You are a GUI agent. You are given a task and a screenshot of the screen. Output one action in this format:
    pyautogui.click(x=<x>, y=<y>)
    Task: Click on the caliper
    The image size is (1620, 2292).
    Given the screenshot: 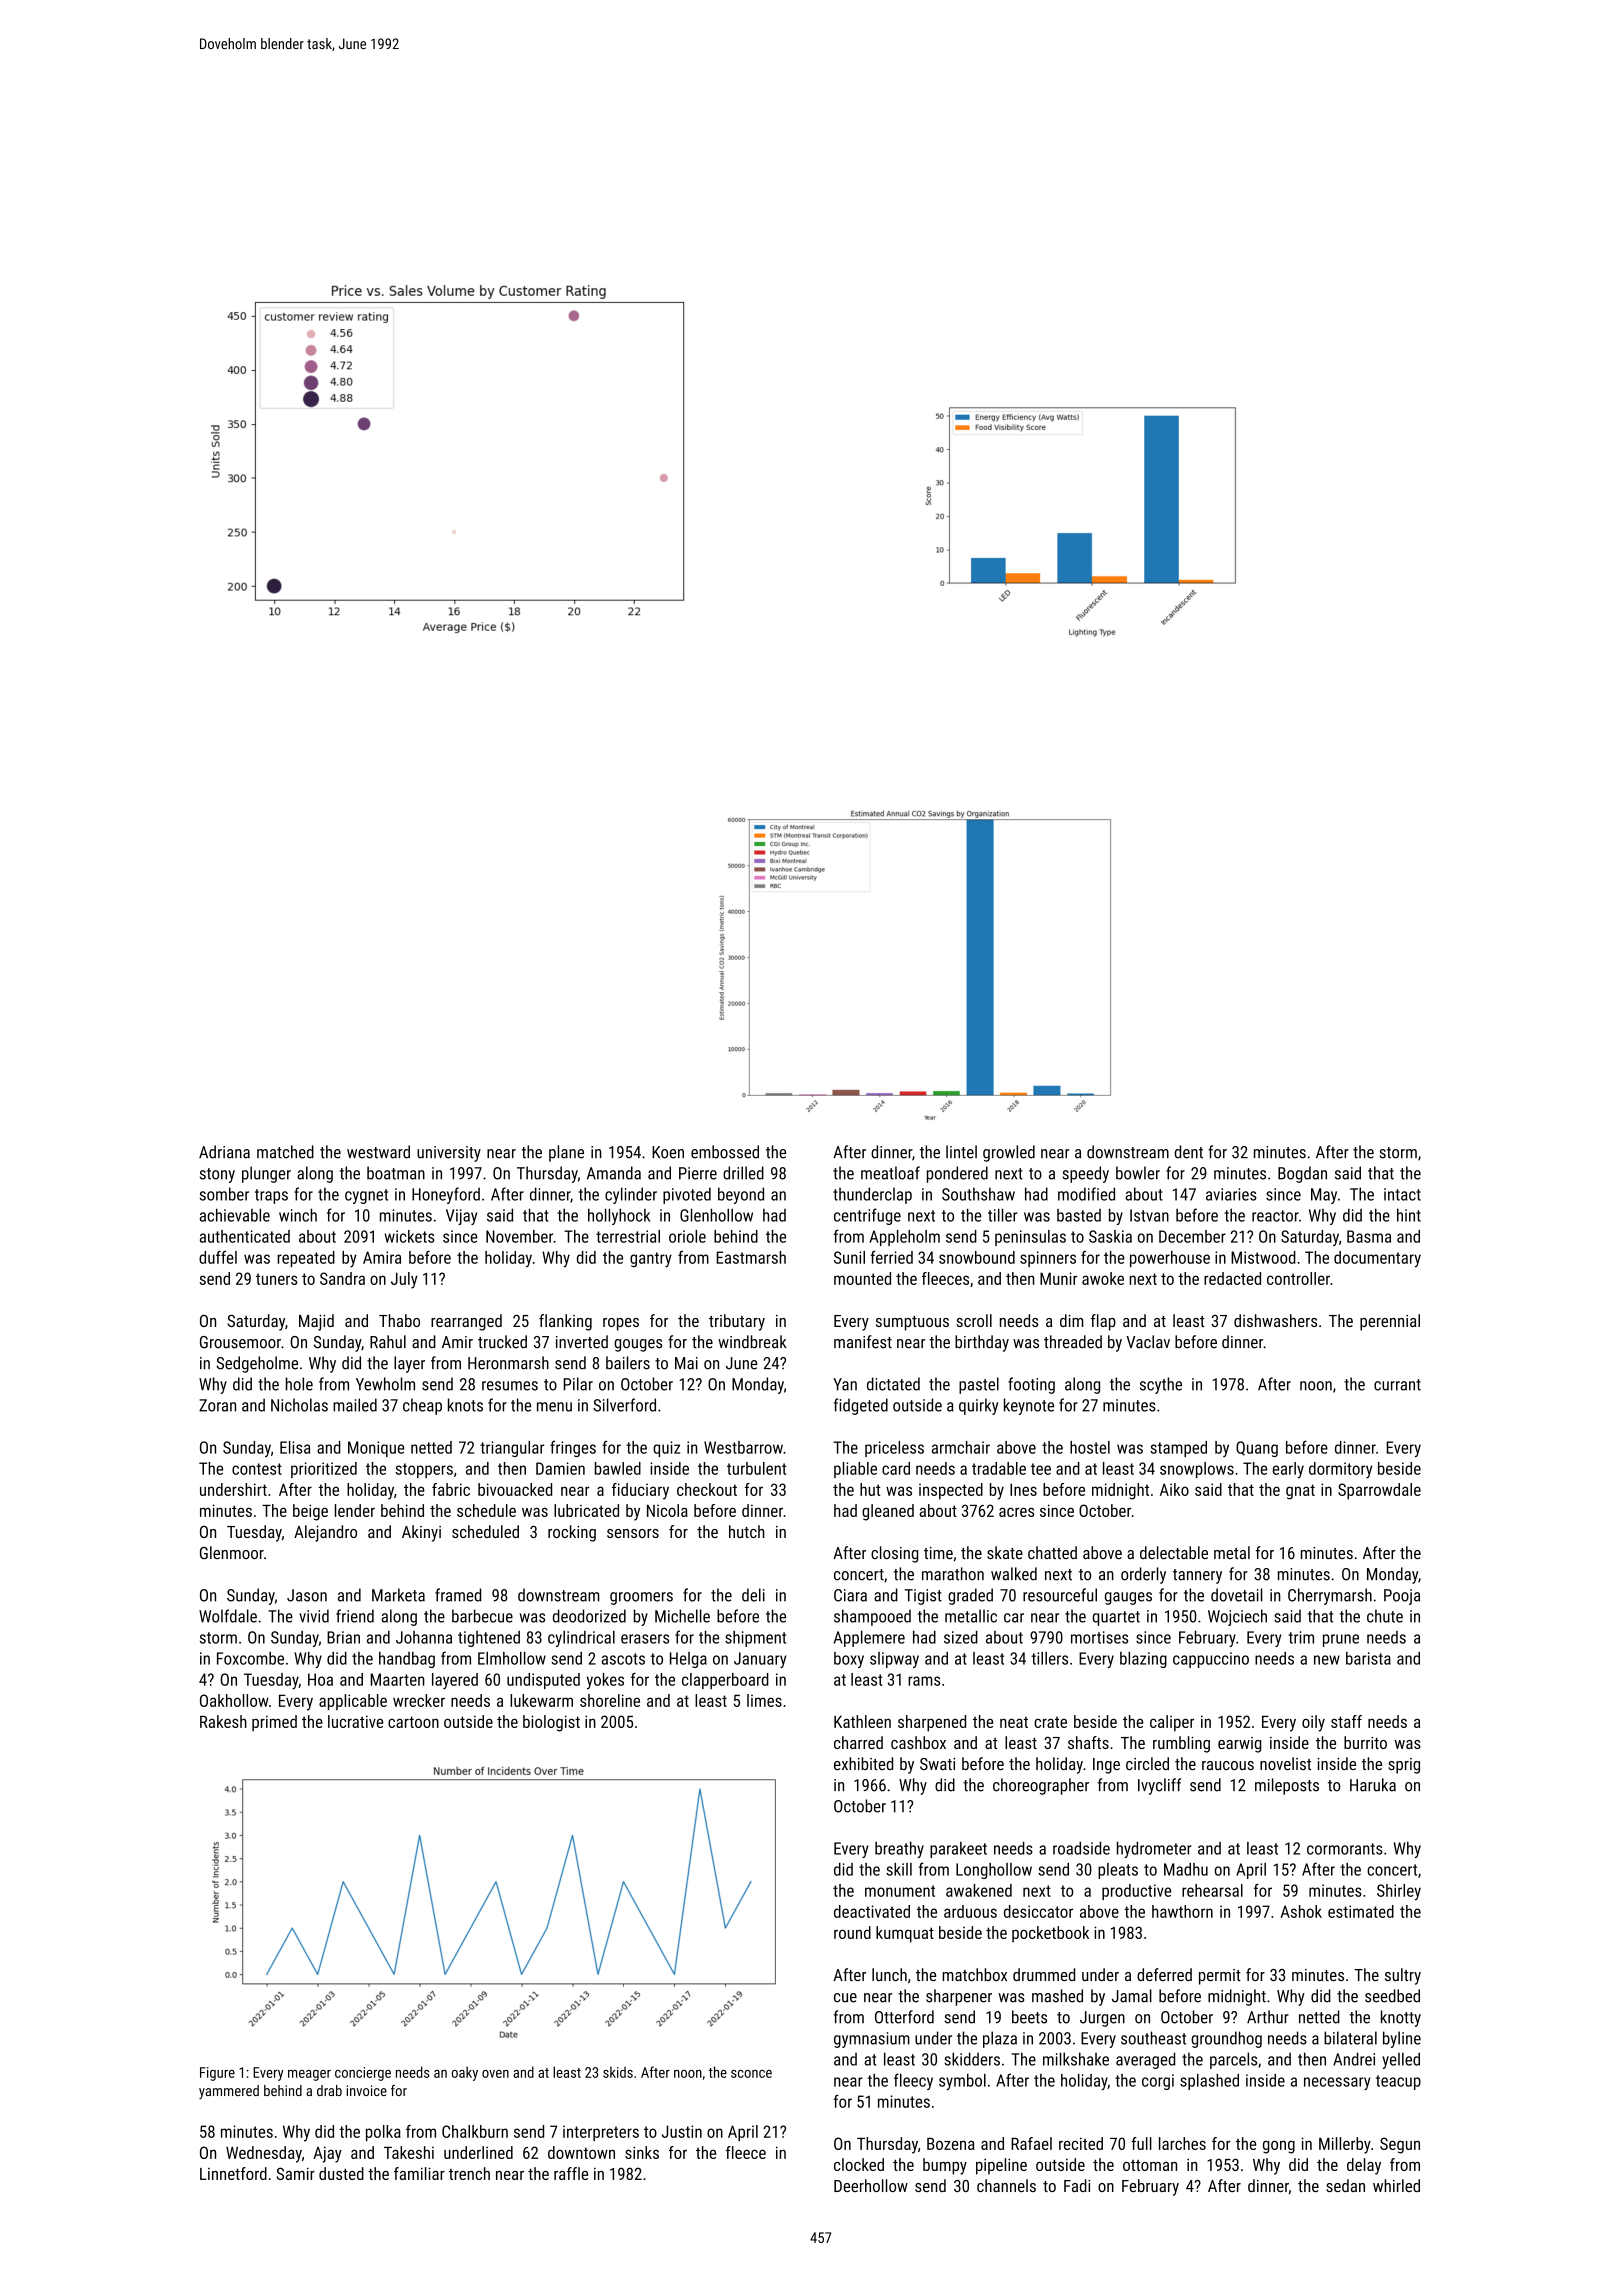 What is the action you would take?
    pyautogui.click(x=1172, y=1723)
